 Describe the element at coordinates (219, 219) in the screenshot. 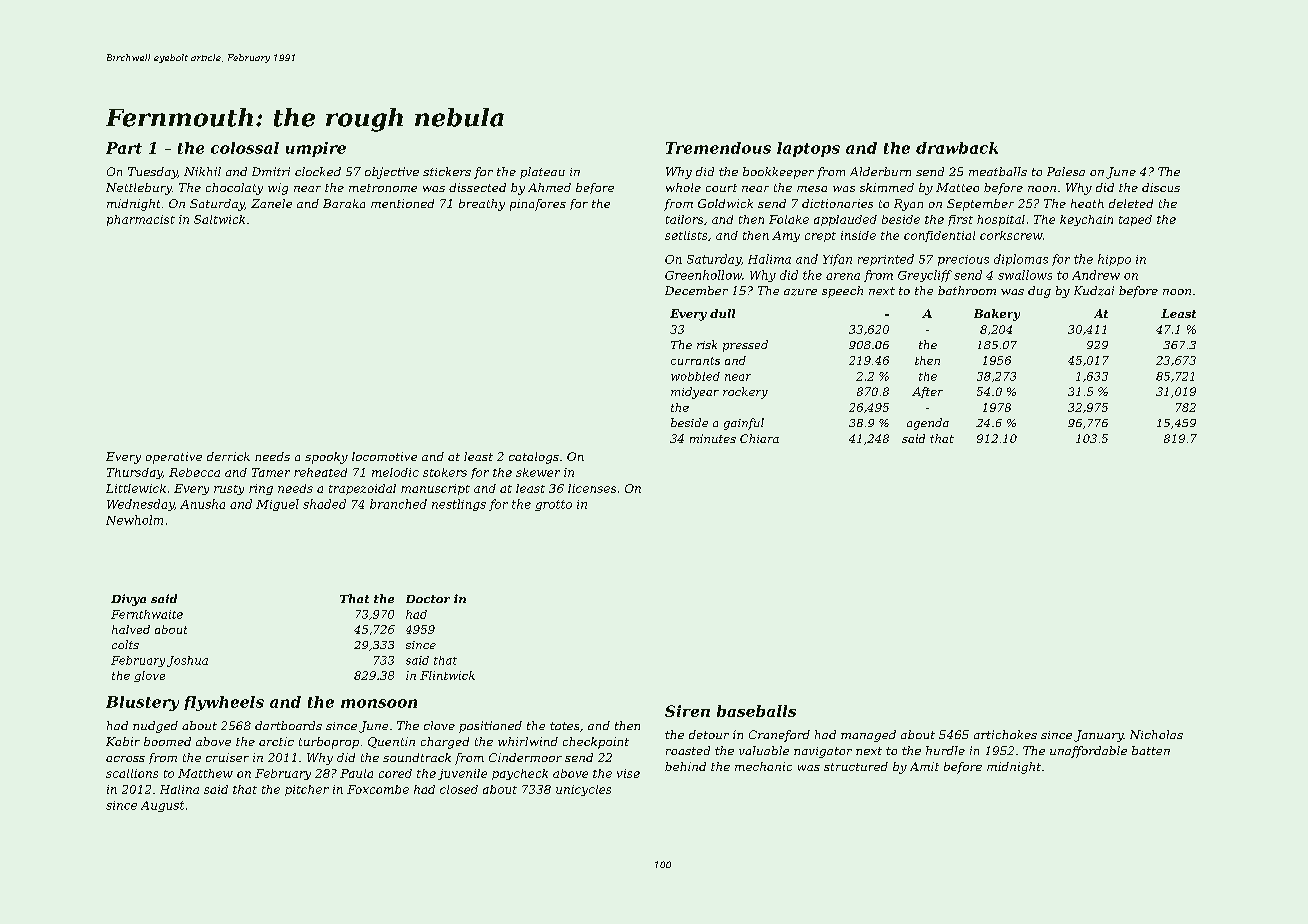

I see `Saltwick` at that location.
